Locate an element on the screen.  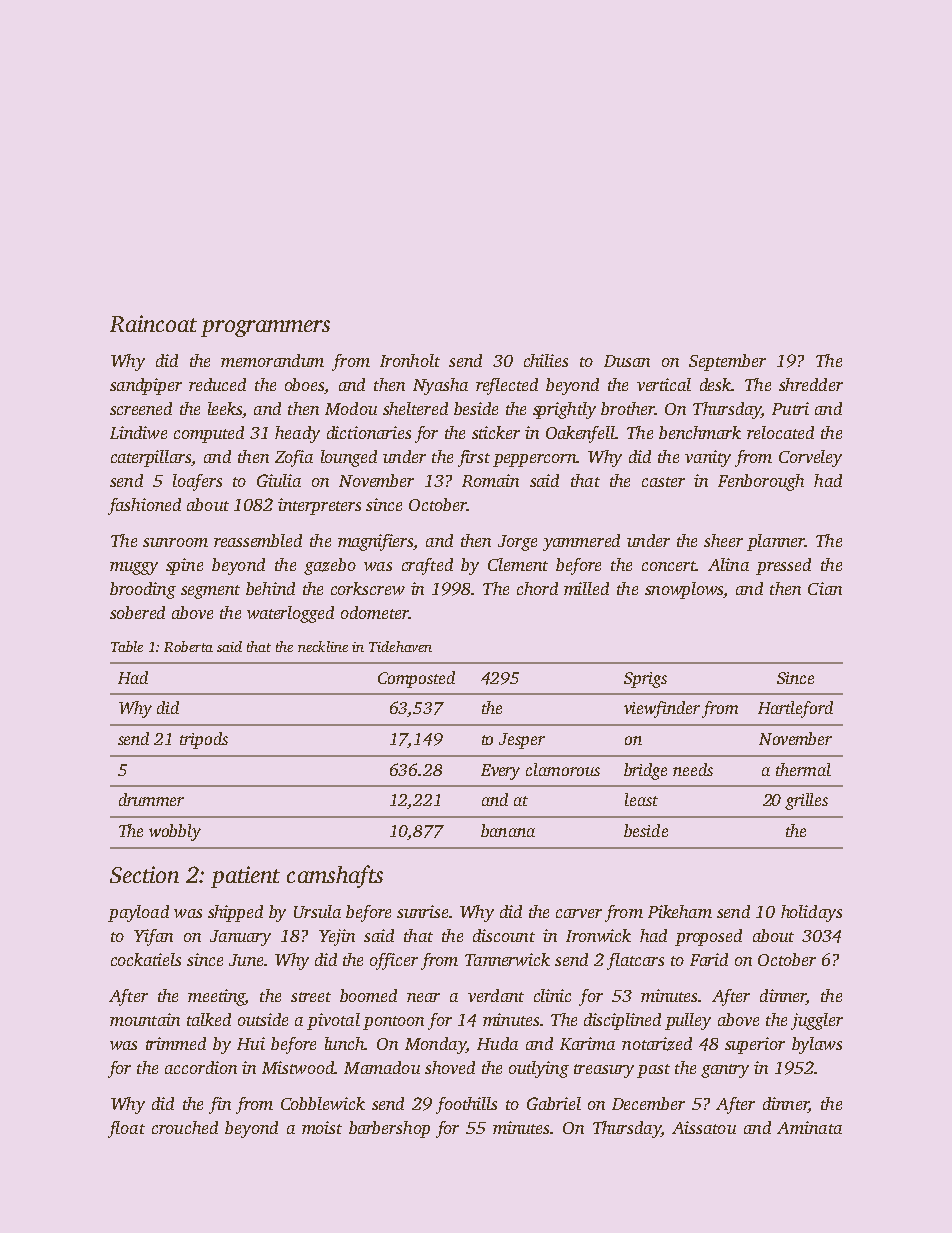
crafted is located at coordinates (427, 566).
